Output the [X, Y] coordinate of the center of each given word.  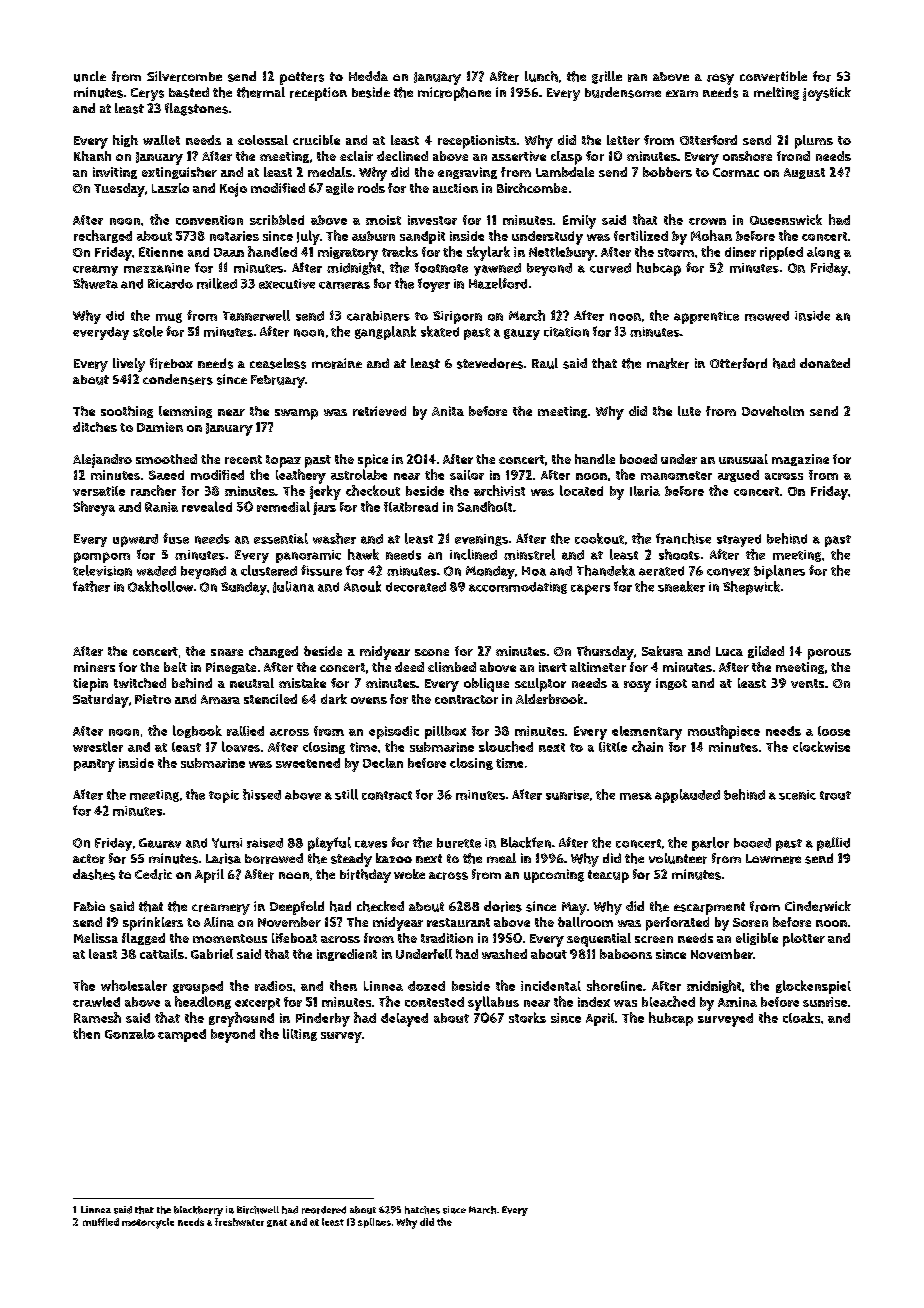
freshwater [239, 1222]
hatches [422, 1210]
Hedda [368, 76]
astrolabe [359, 474]
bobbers [667, 172]
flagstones [196, 109]
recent [243, 459]
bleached [668, 1001]
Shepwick [751, 588]
